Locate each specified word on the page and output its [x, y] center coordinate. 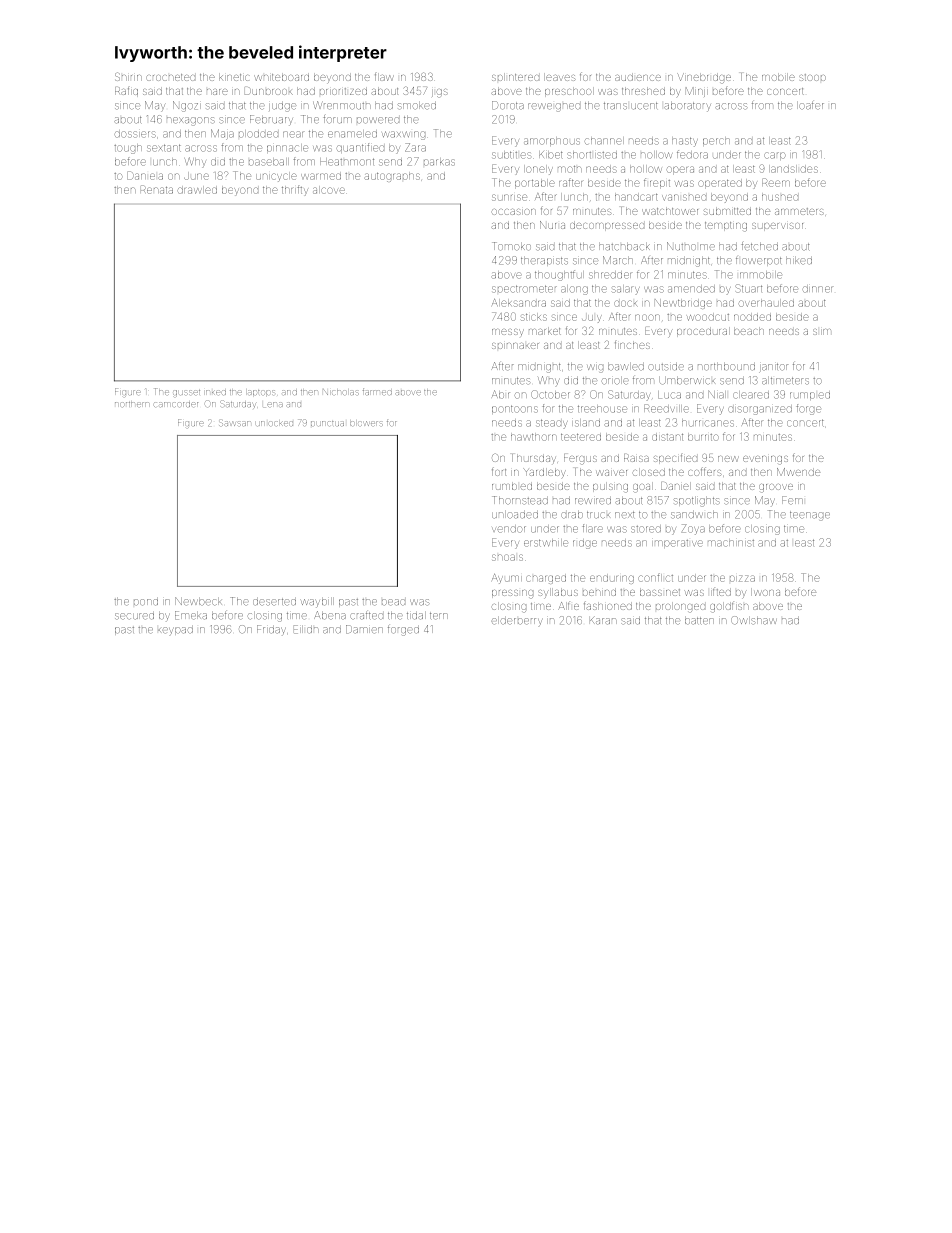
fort [499, 471]
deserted [274, 602]
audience [638, 77]
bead [393, 602]
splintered [515, 77]
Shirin [128, 76]
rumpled [810, 395]
